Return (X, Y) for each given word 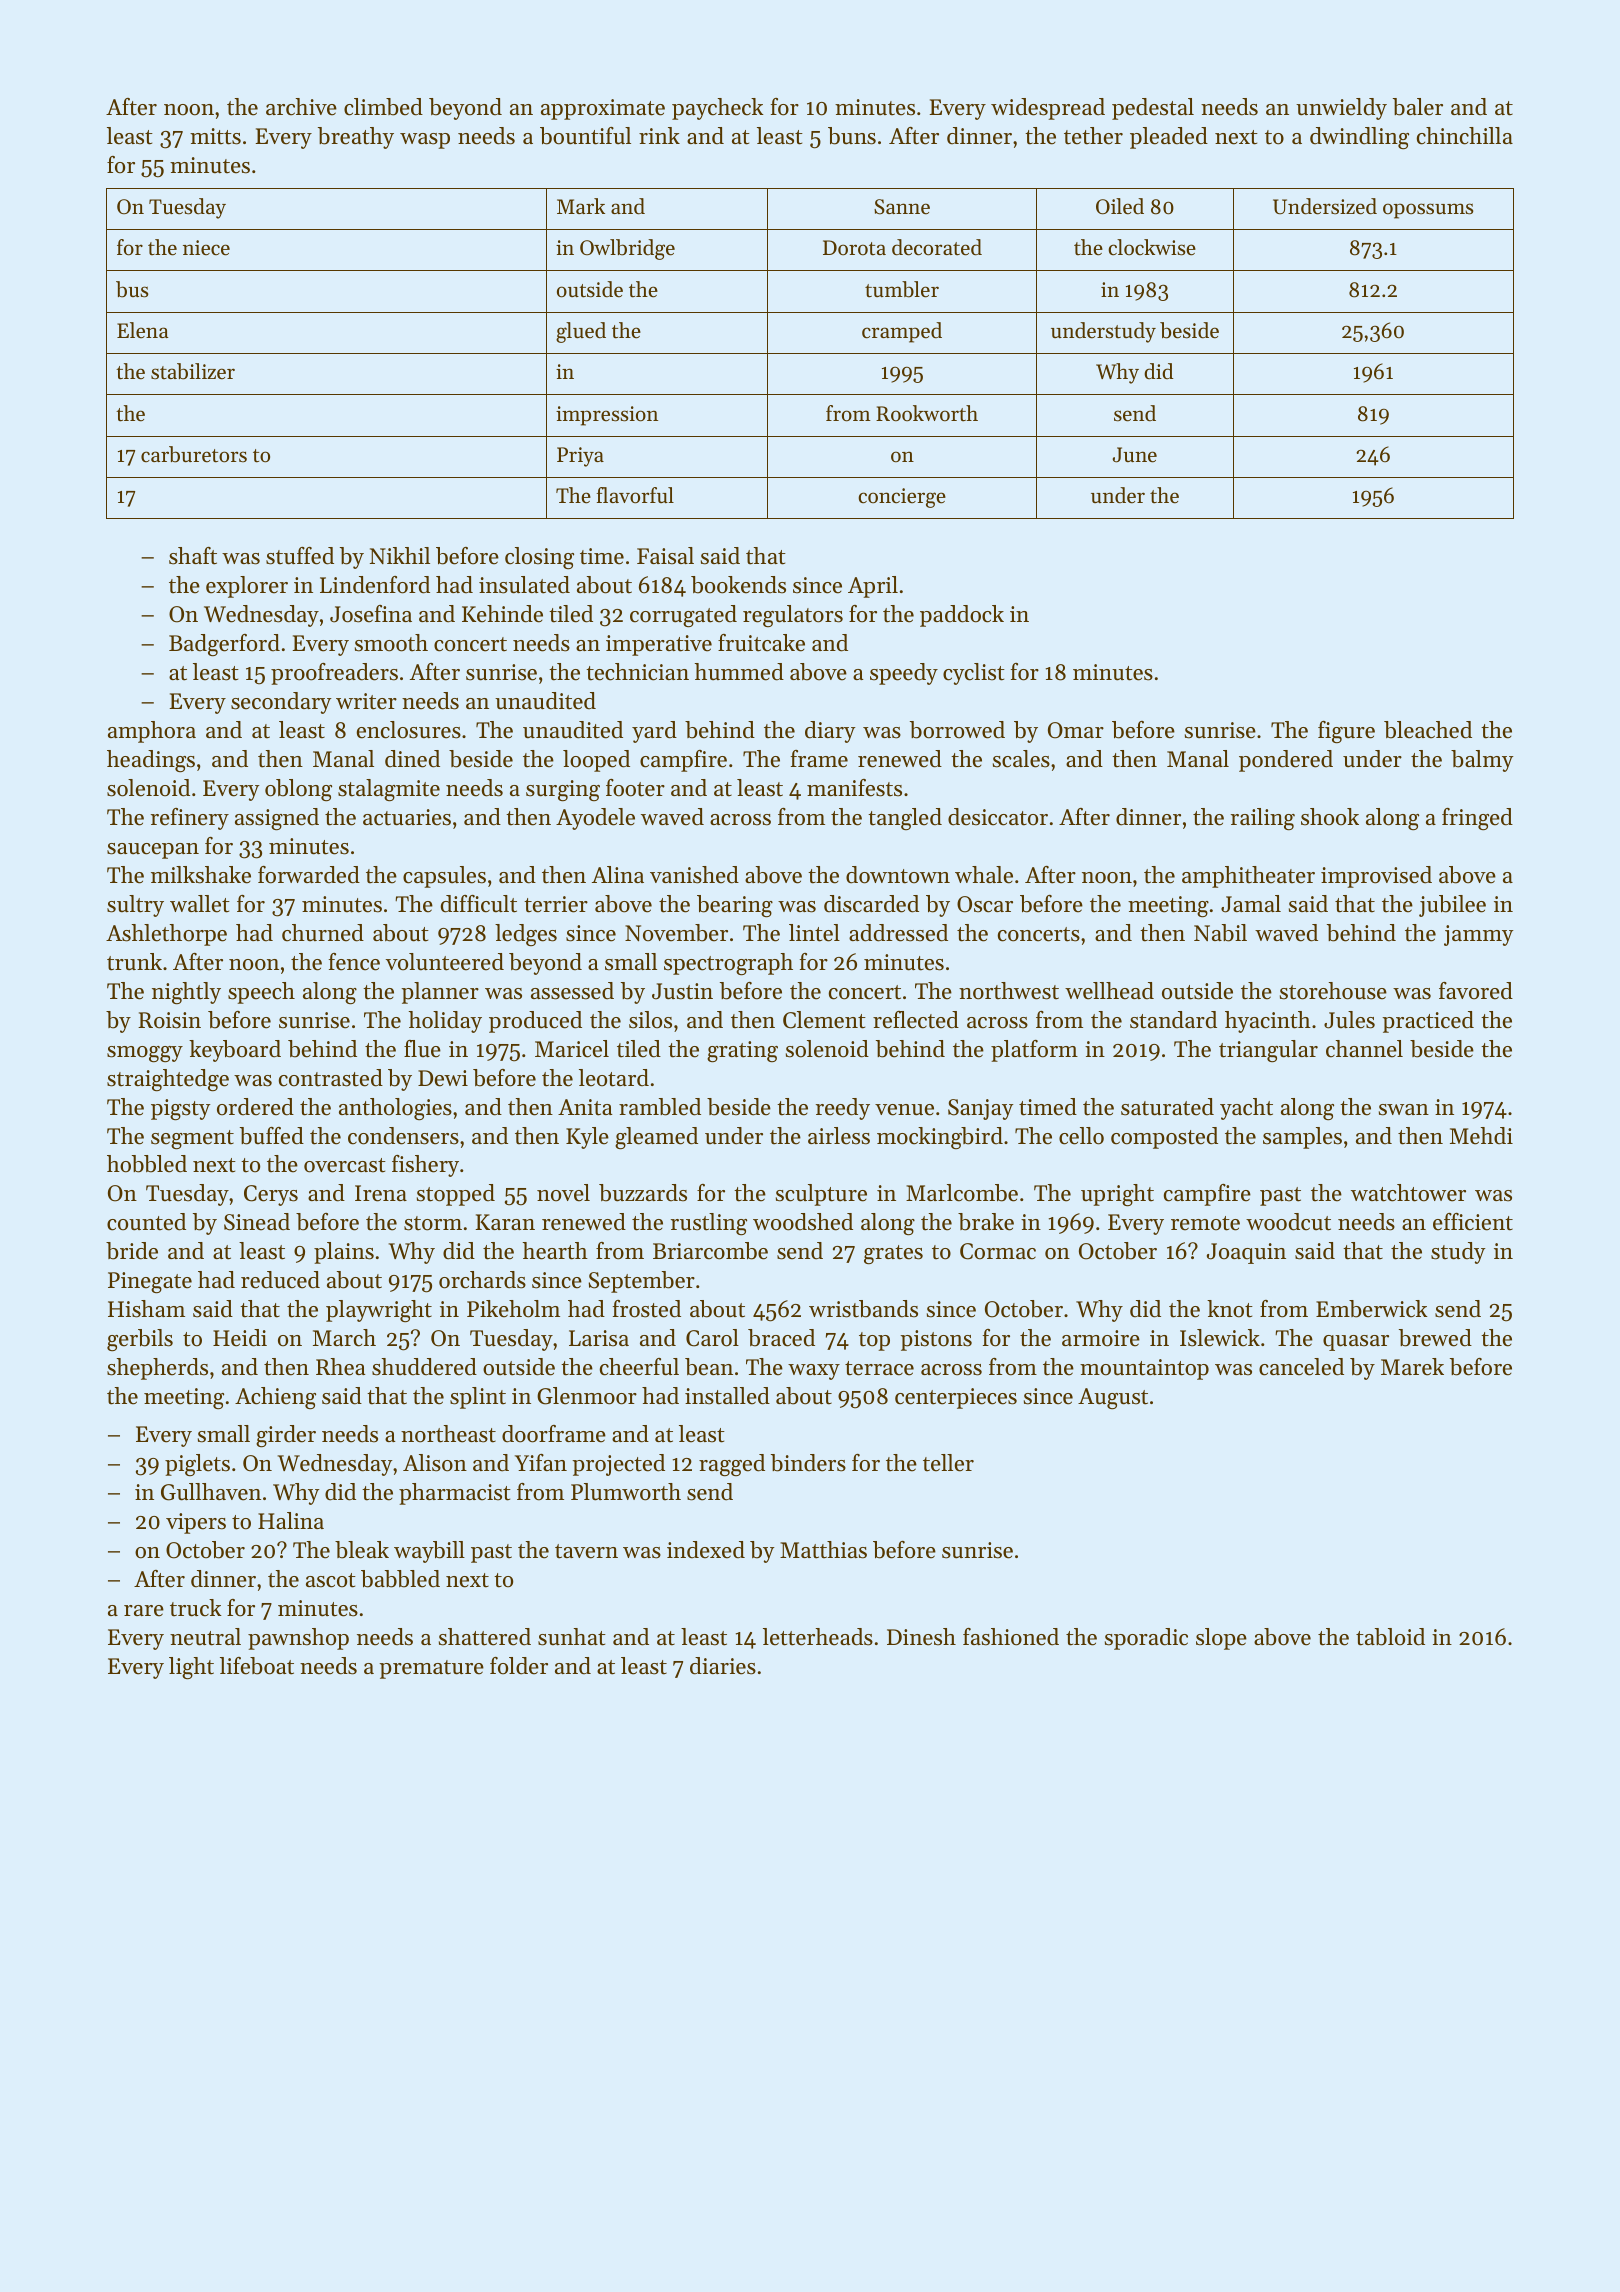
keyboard (235, 1051)
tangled (905, 819)
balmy (1482, 761)
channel (1364, 1049)
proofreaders (334, 674)
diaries (723, 1666)
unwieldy (1341, 109)
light (191, 1668)
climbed (383, 107)
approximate (603, 109)
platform (1034, 1051)
